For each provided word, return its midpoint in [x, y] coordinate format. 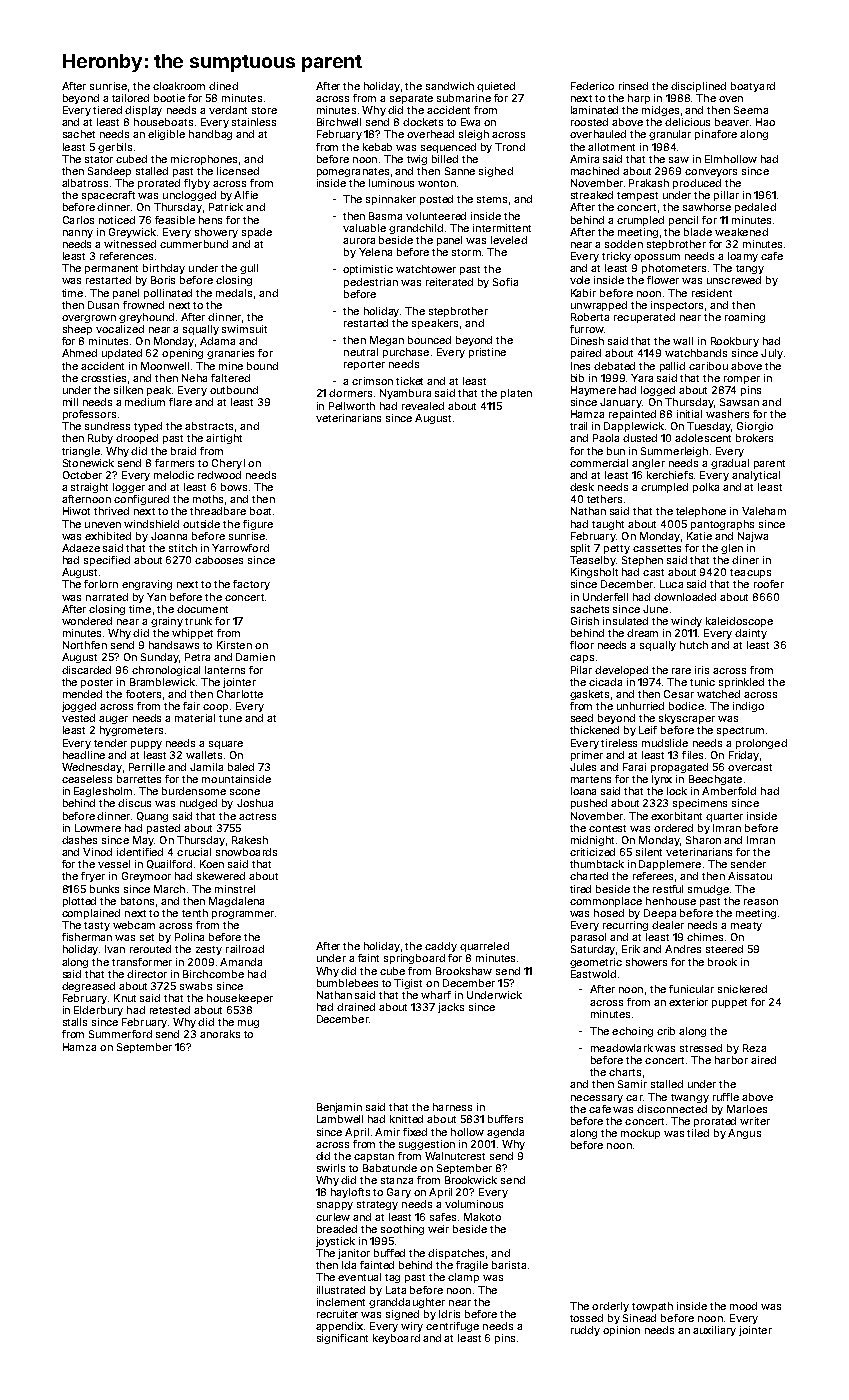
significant [342, 1339]
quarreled [484, 947]
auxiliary [714, 1331]
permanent [111, 269]
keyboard [396, 1339]
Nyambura [405, 394]
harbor [731, 1060]
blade [698, 232]
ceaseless [87, 779]
